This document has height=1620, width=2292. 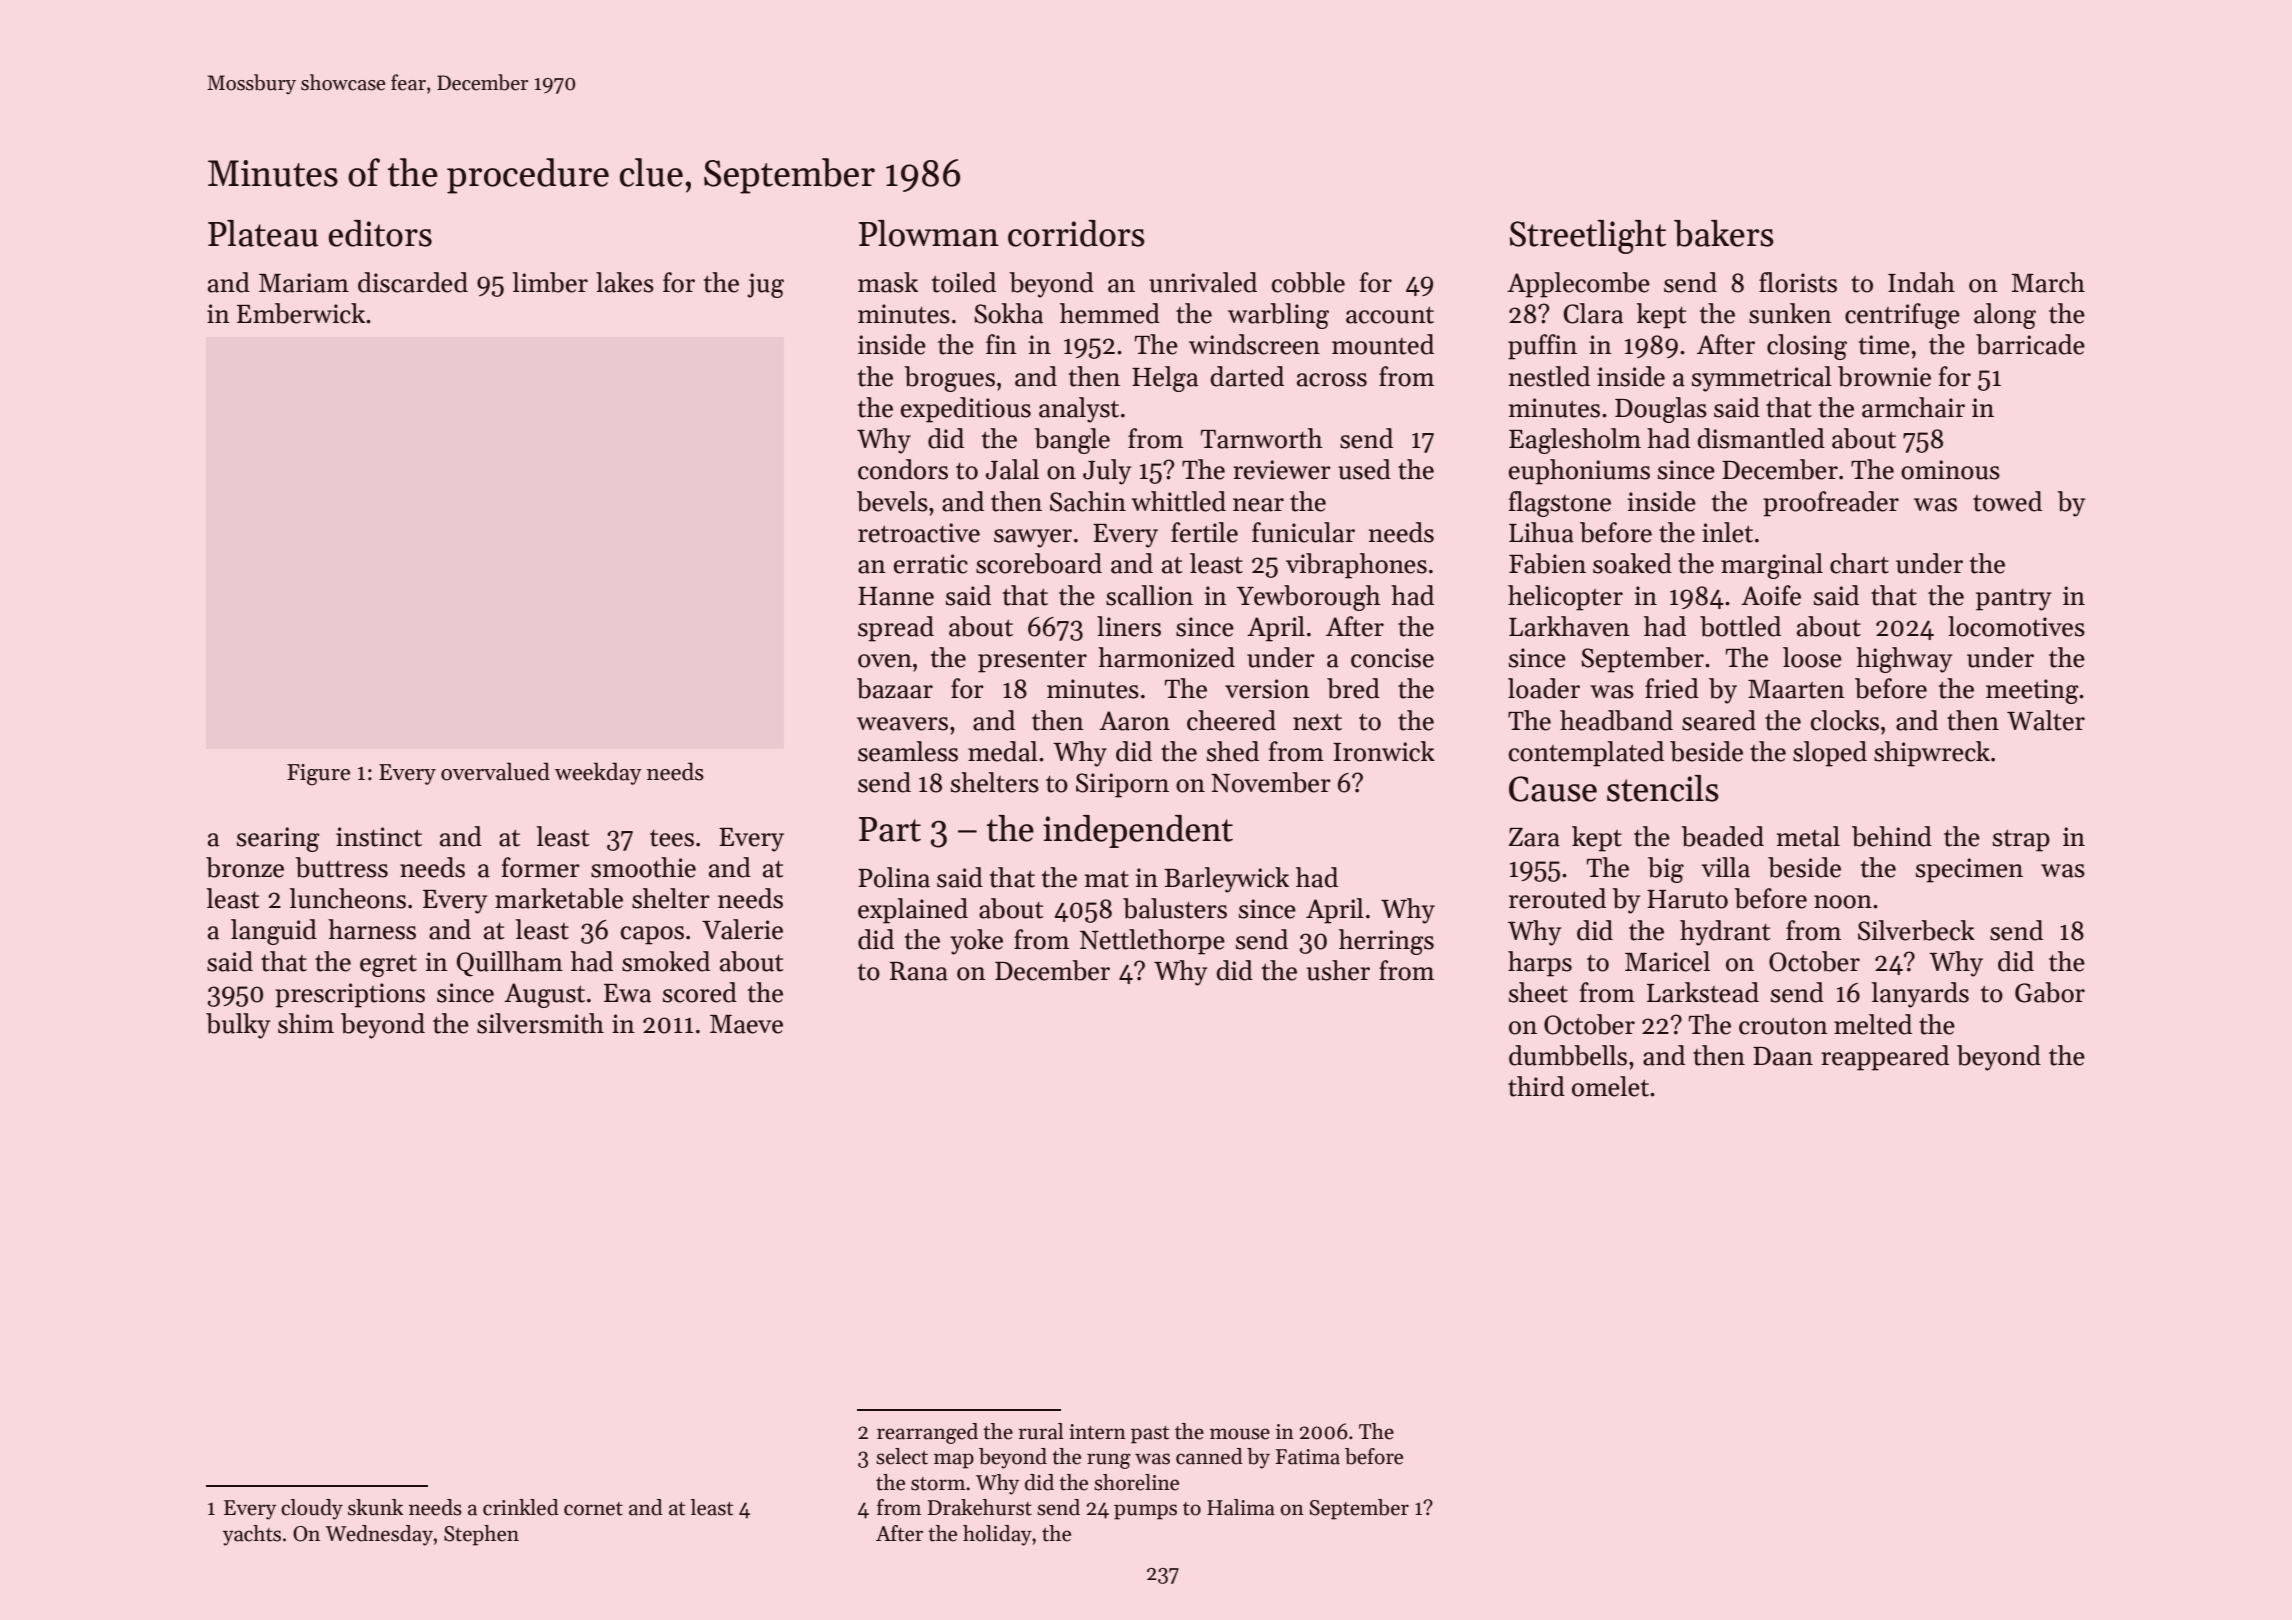 What do you see at coordinates (2050, 992) in the document?
I see `Gabor` at bounding box center [2050, 992].
